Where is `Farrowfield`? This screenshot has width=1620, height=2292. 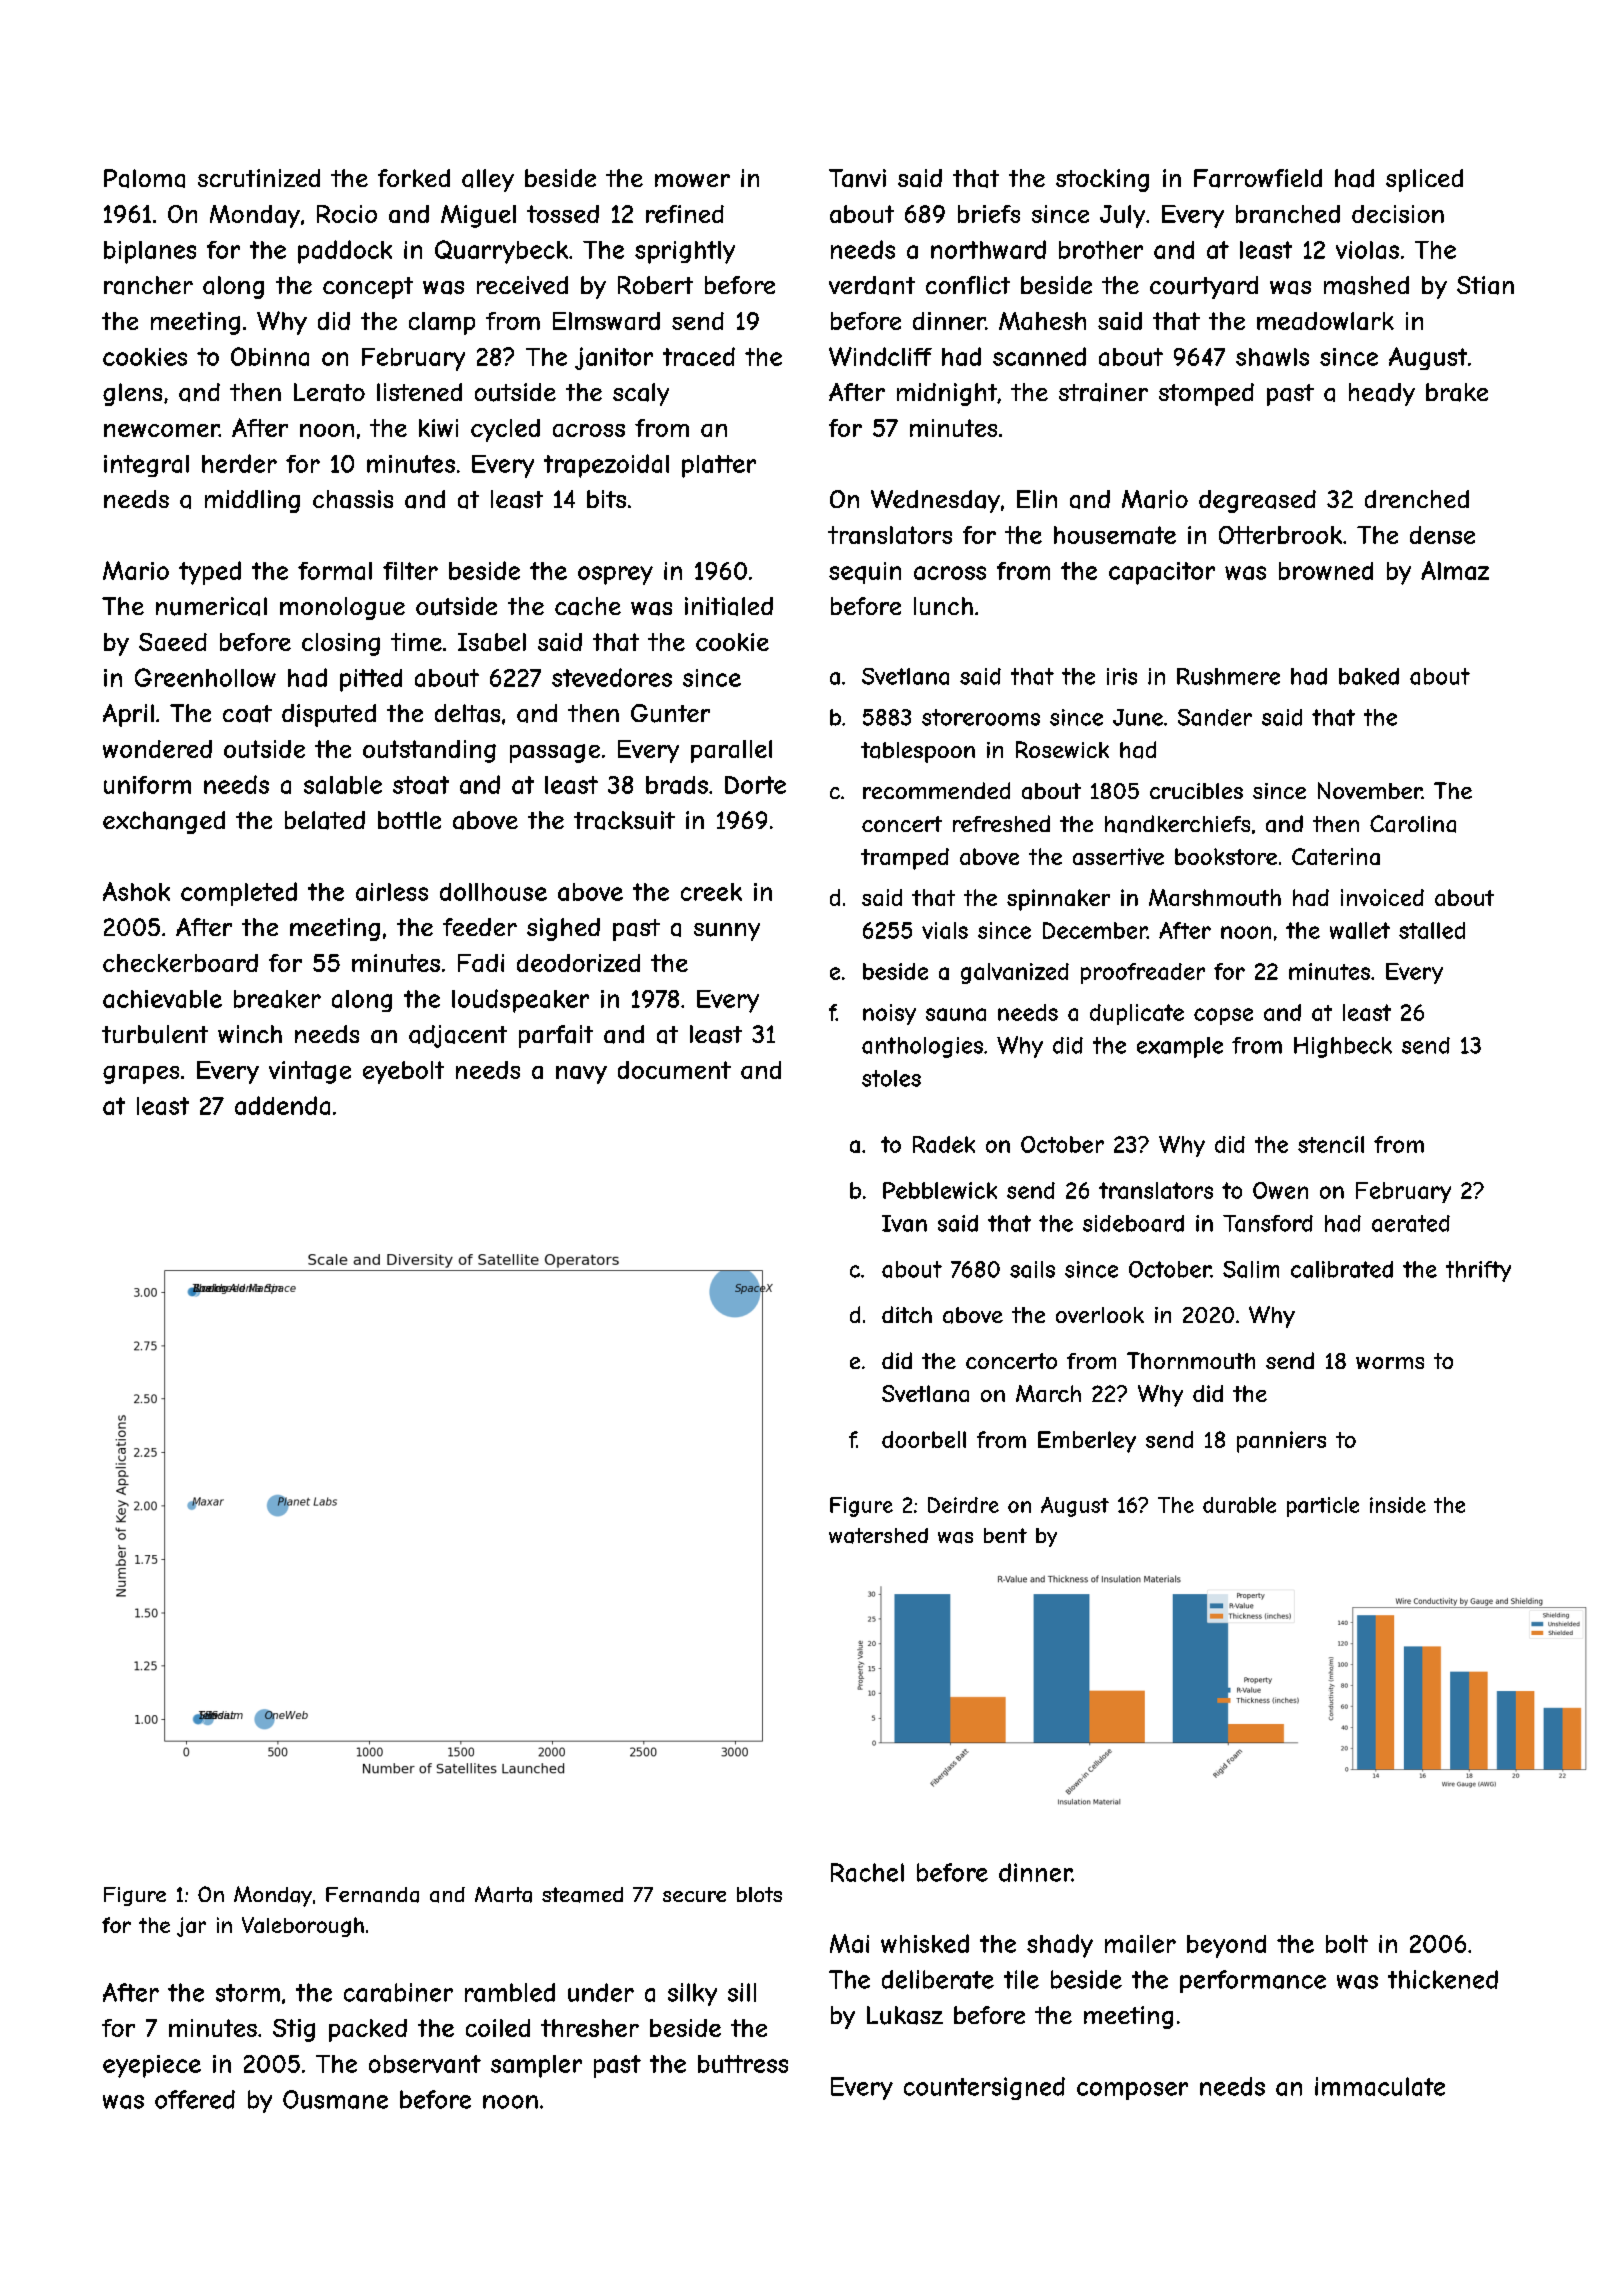
Farrowfield is located at coordinates (1258, 178).
